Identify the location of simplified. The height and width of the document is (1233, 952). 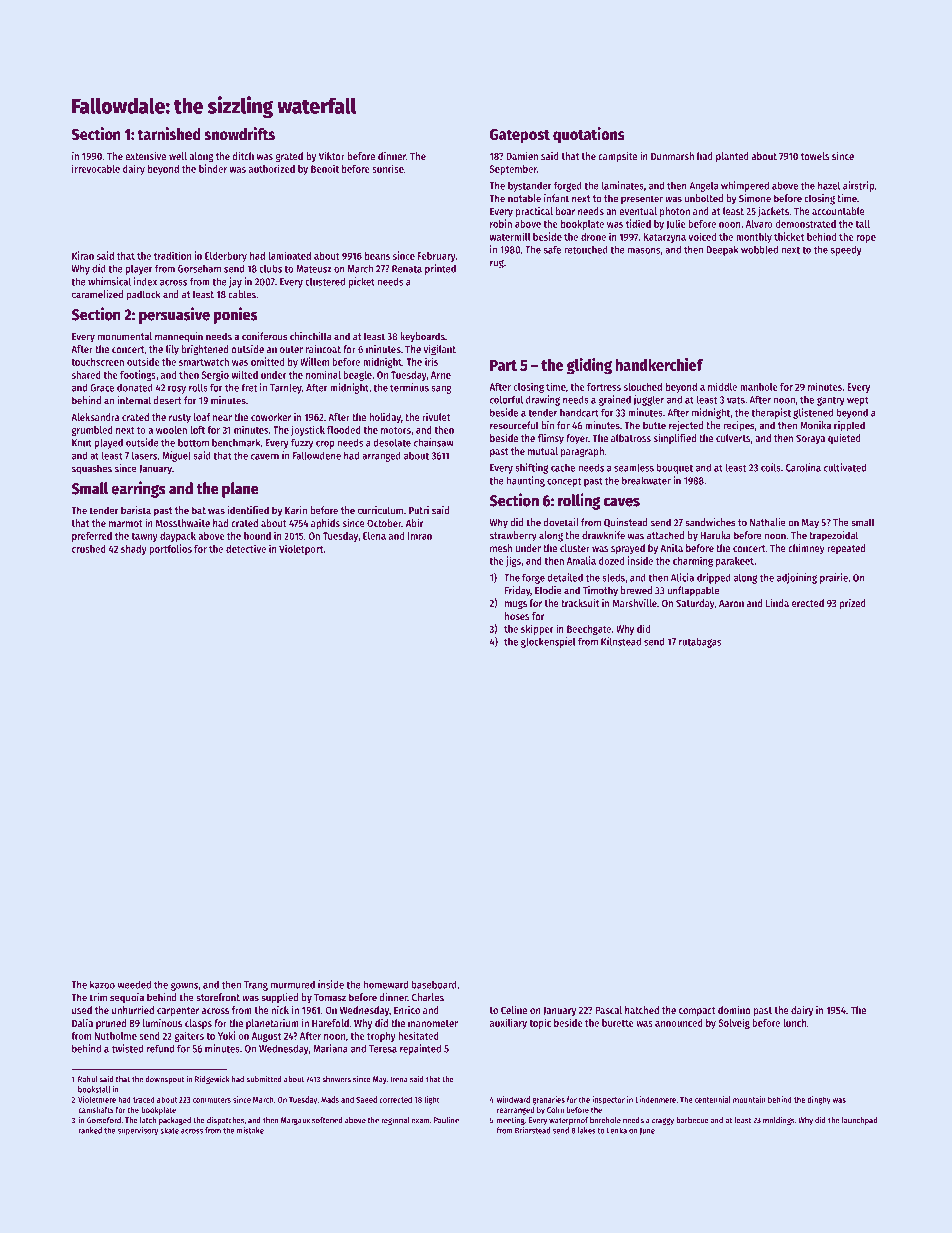
(675, 438).
